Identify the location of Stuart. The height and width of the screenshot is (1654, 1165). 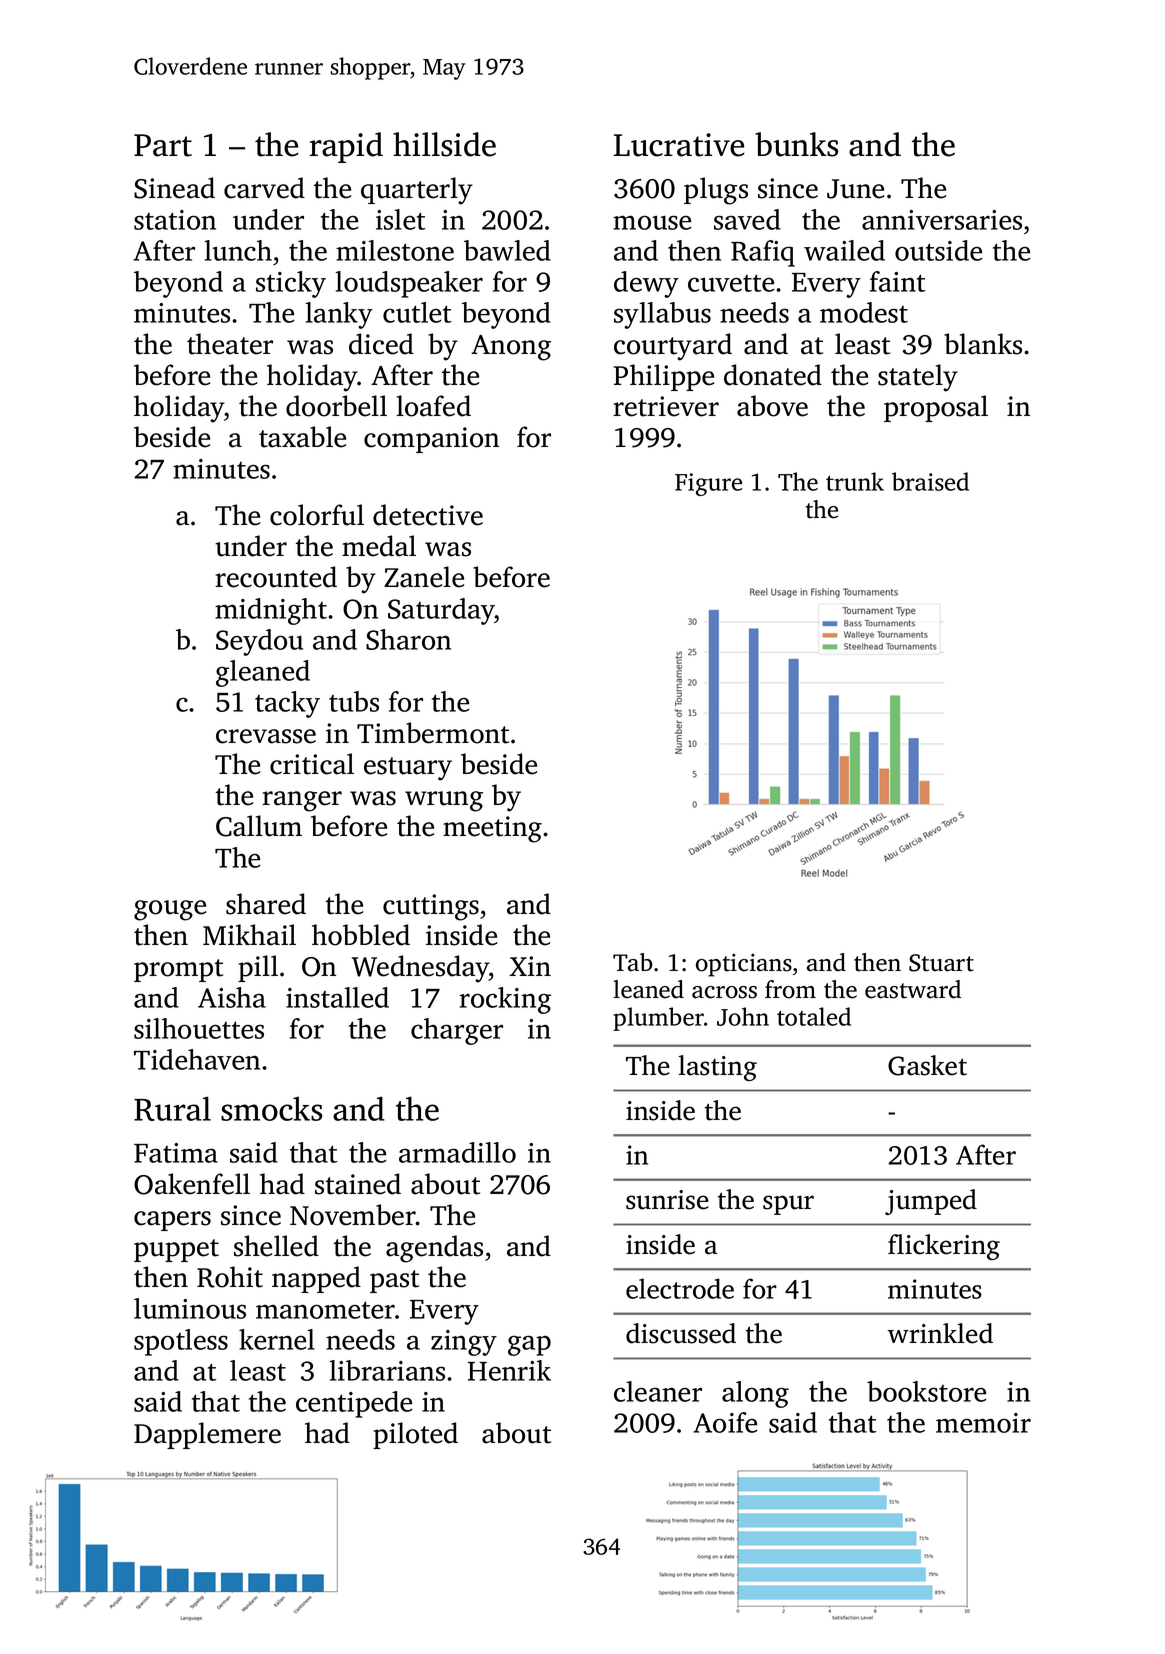
(941, 963).
